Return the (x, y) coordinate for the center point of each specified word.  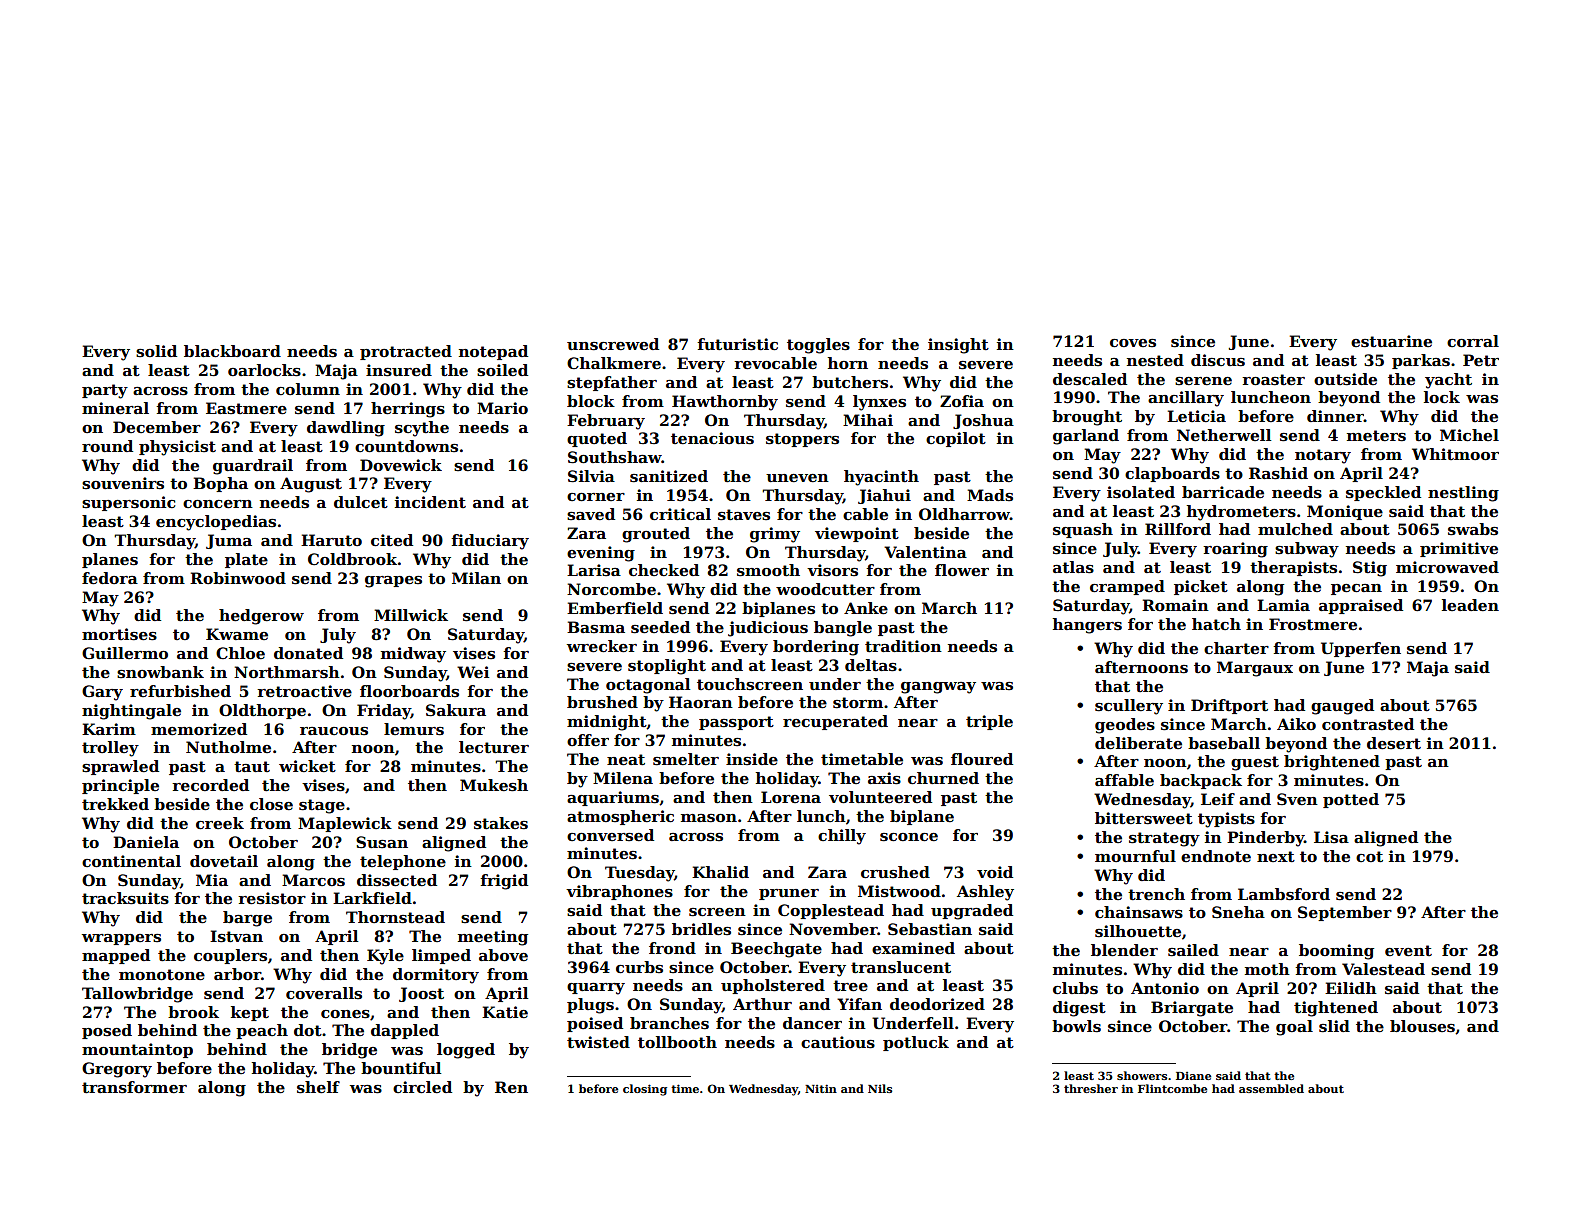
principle (120, 786)
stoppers (802, 440)
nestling (1463, 494)
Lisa (1331, 837)
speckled (1383, 493)
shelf (318, 1087)
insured (399, 370)
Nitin (821, 1088)
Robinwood (238, 578)
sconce (909, 837)
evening (601, 554)
